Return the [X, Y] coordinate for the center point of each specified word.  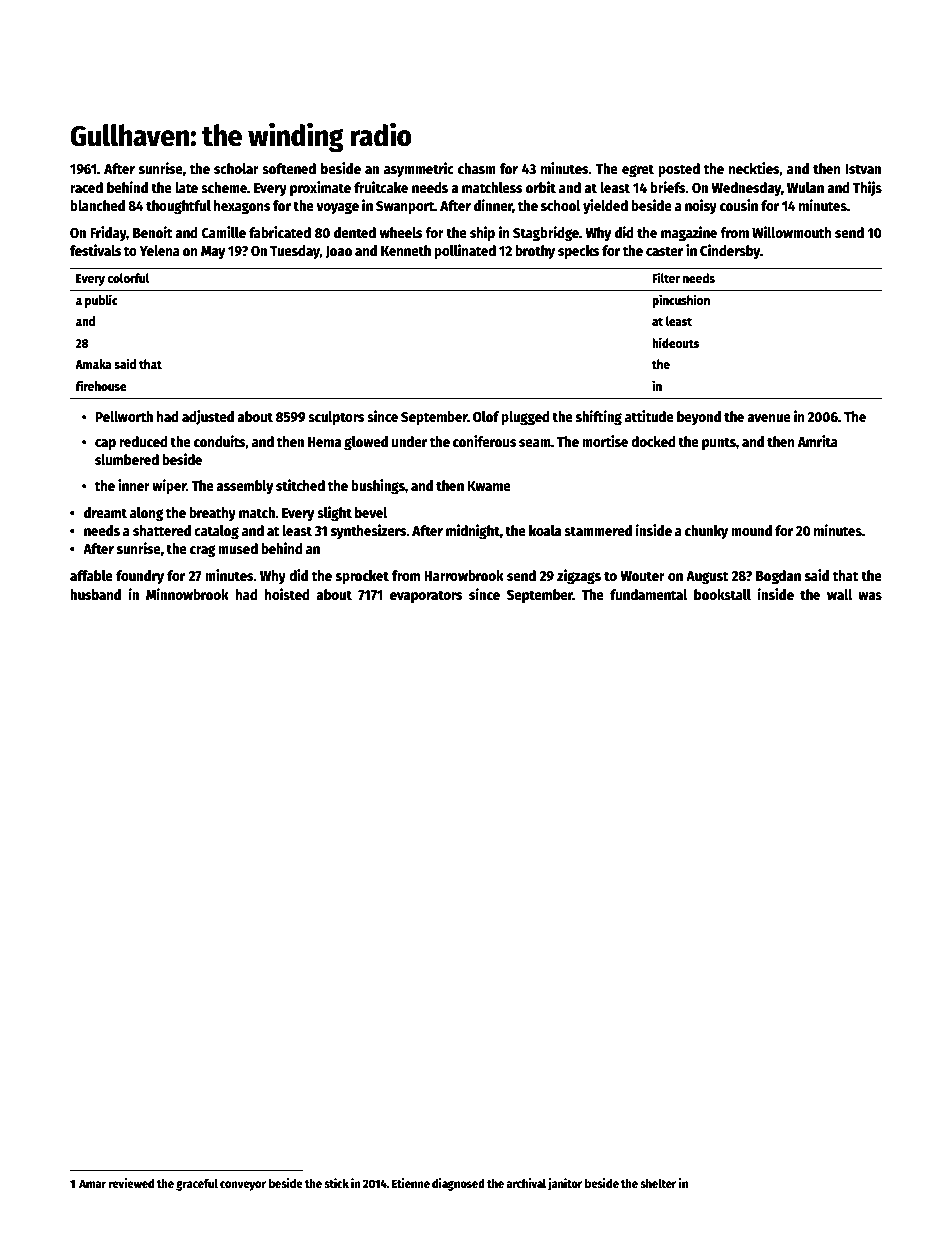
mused [238, 548]
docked [653, 441]
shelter [658, 1183]
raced [86, 187]
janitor [565, 1184]
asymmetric [419, 169]
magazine [689, 233]
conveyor [243, 1186]
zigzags [579, 576]
